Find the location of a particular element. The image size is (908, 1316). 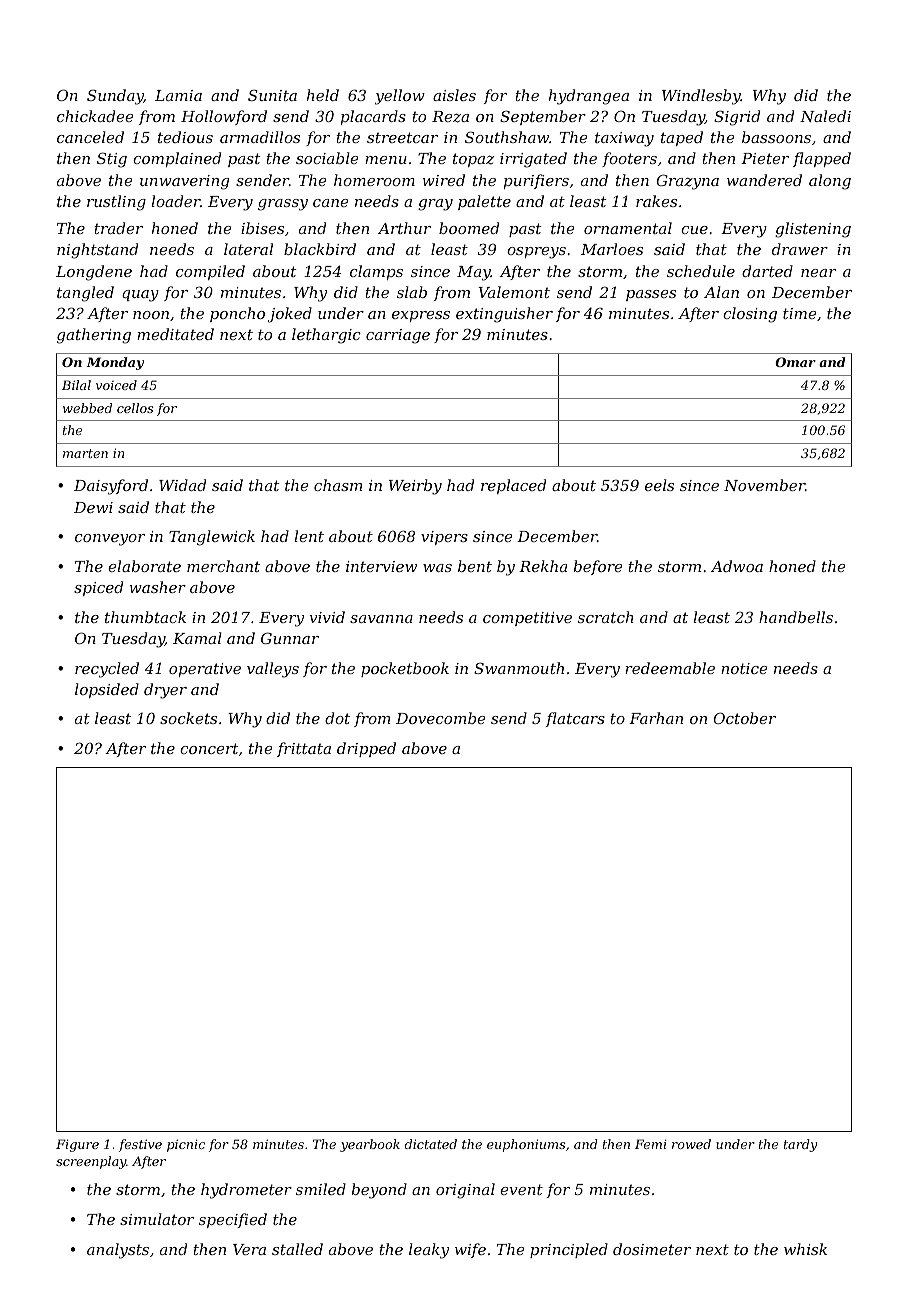

wife is located at coordinates (470, 1250).
